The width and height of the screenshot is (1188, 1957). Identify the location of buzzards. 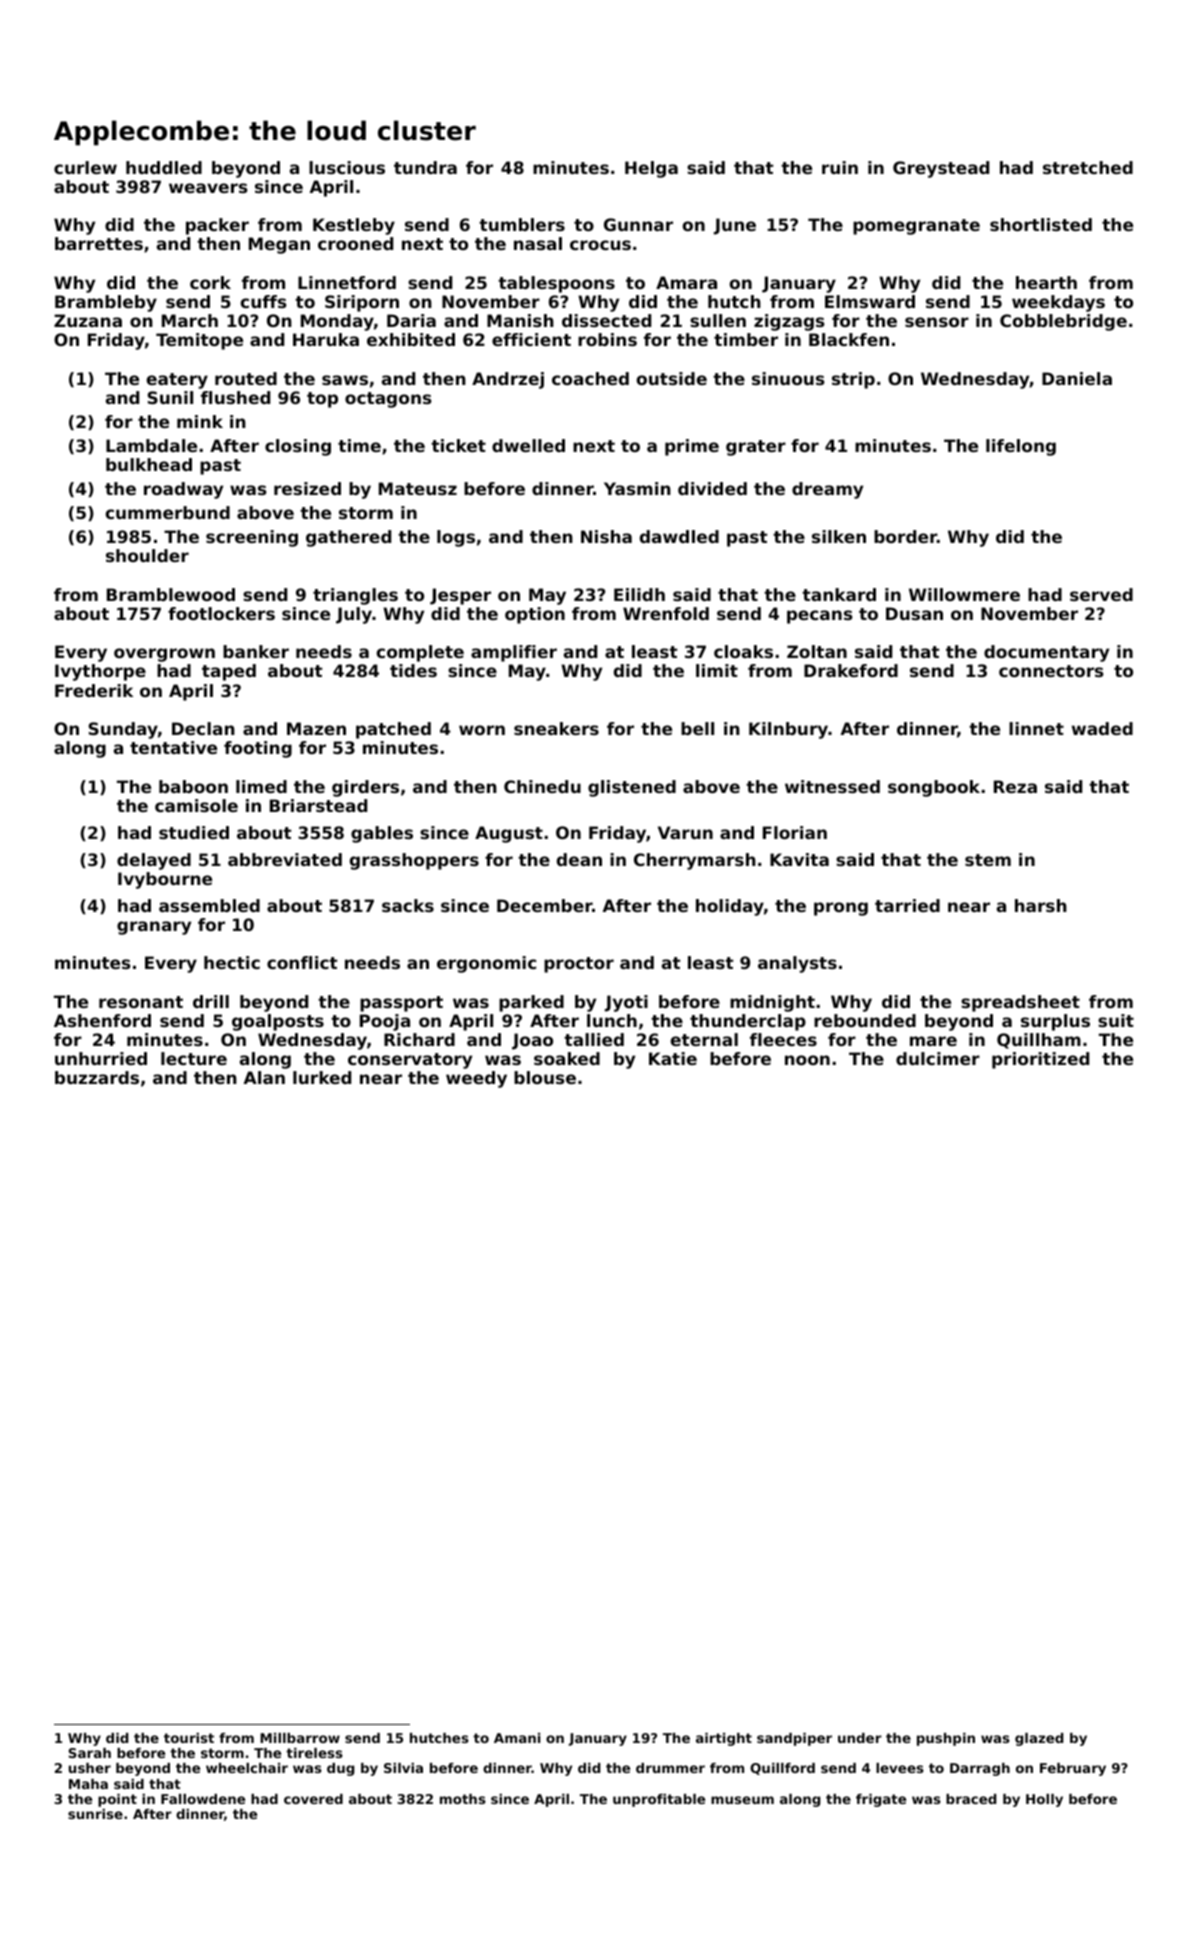
(97, 1077).
